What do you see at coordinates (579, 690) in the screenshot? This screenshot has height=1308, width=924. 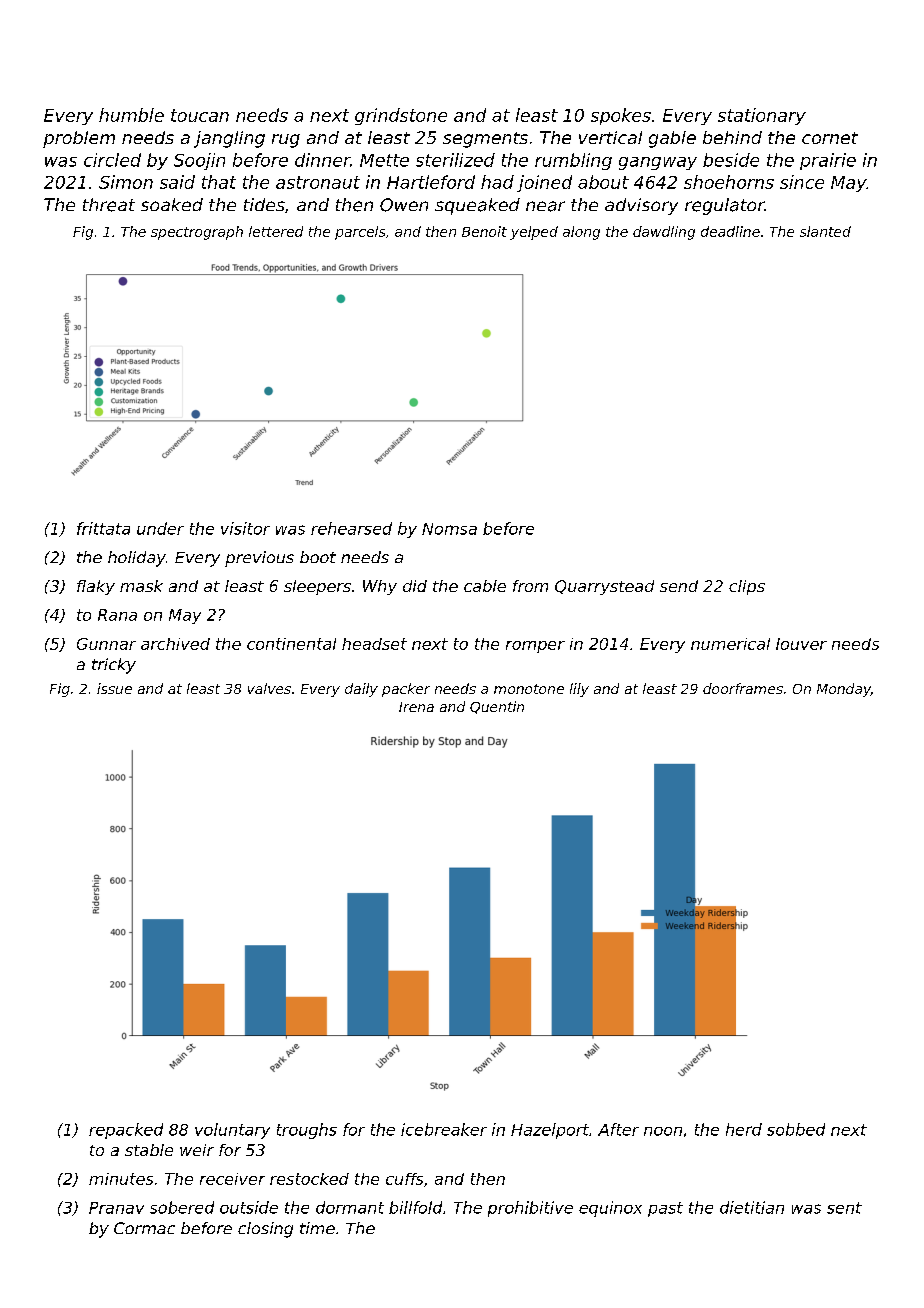 I see `lily` at bounding box center [579, 690].
